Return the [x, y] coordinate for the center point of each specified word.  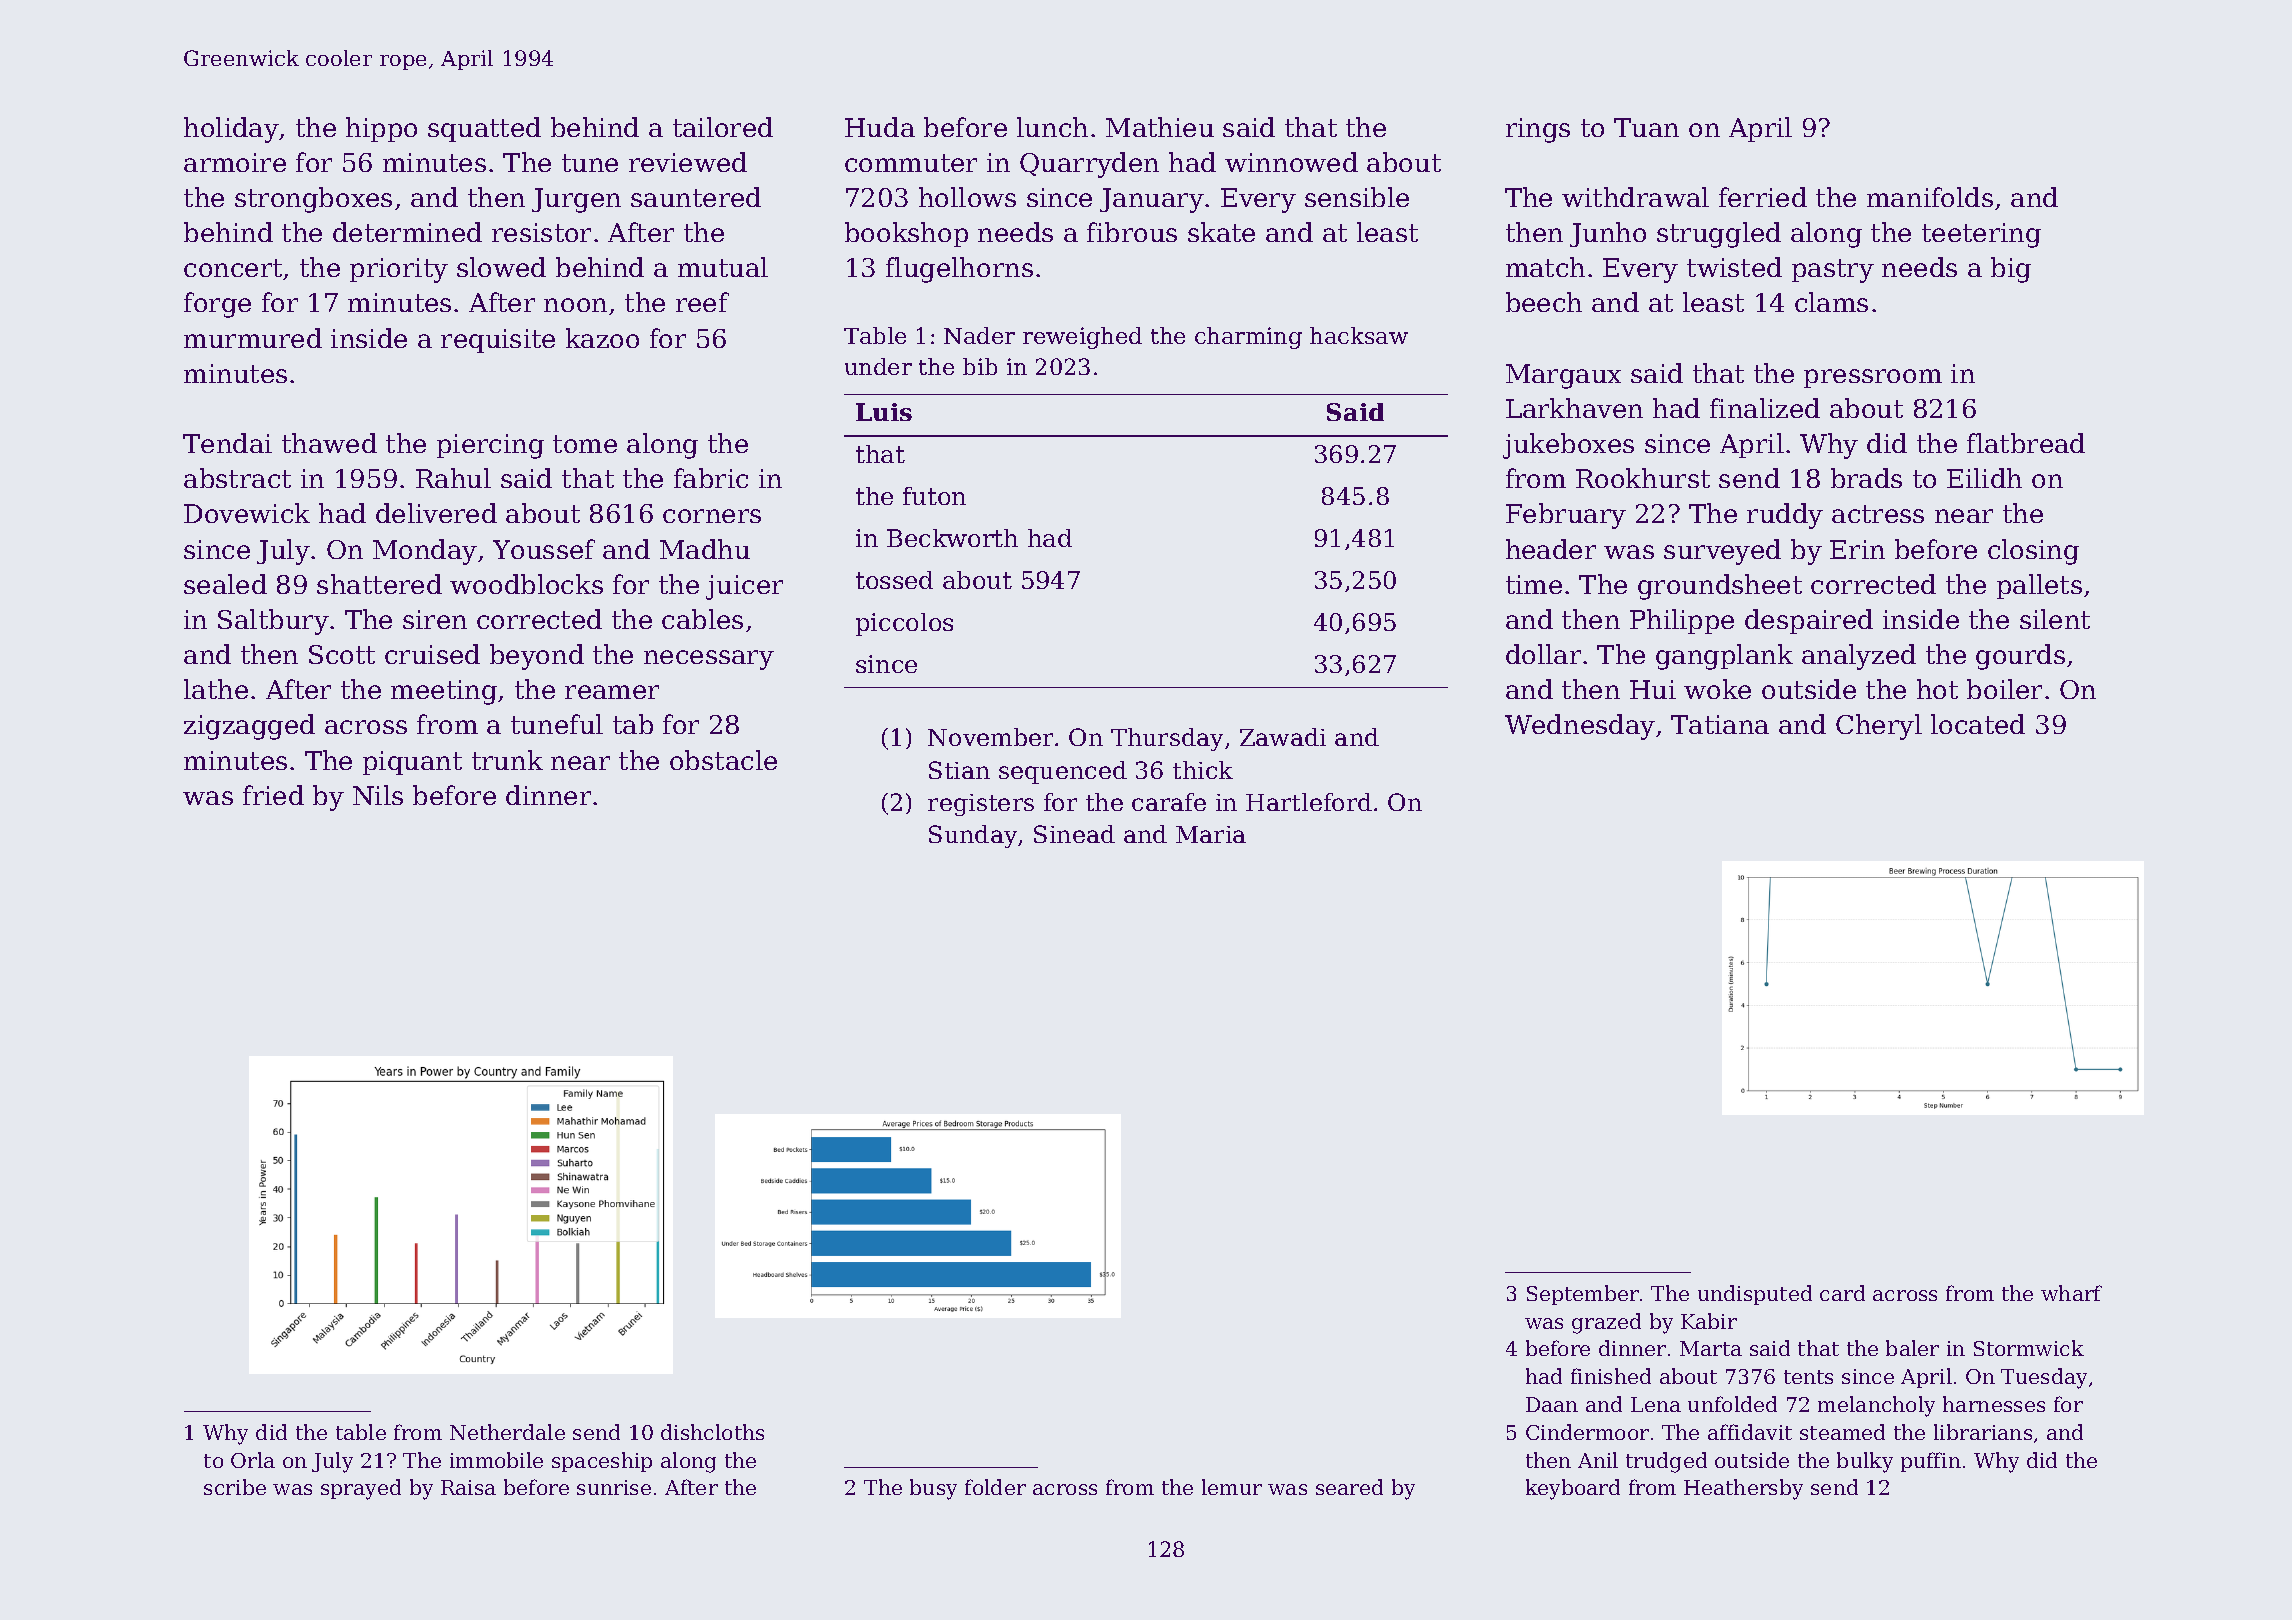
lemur [1232, 1487]
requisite [498, 341]
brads [1866, 478]
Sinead [1074, 834]
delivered [436, 513]
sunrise [614, 1487]
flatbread [2026, 443]
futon [934, 496]
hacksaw [1359, 335]
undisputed [1755, 1295]
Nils [378, 795]
